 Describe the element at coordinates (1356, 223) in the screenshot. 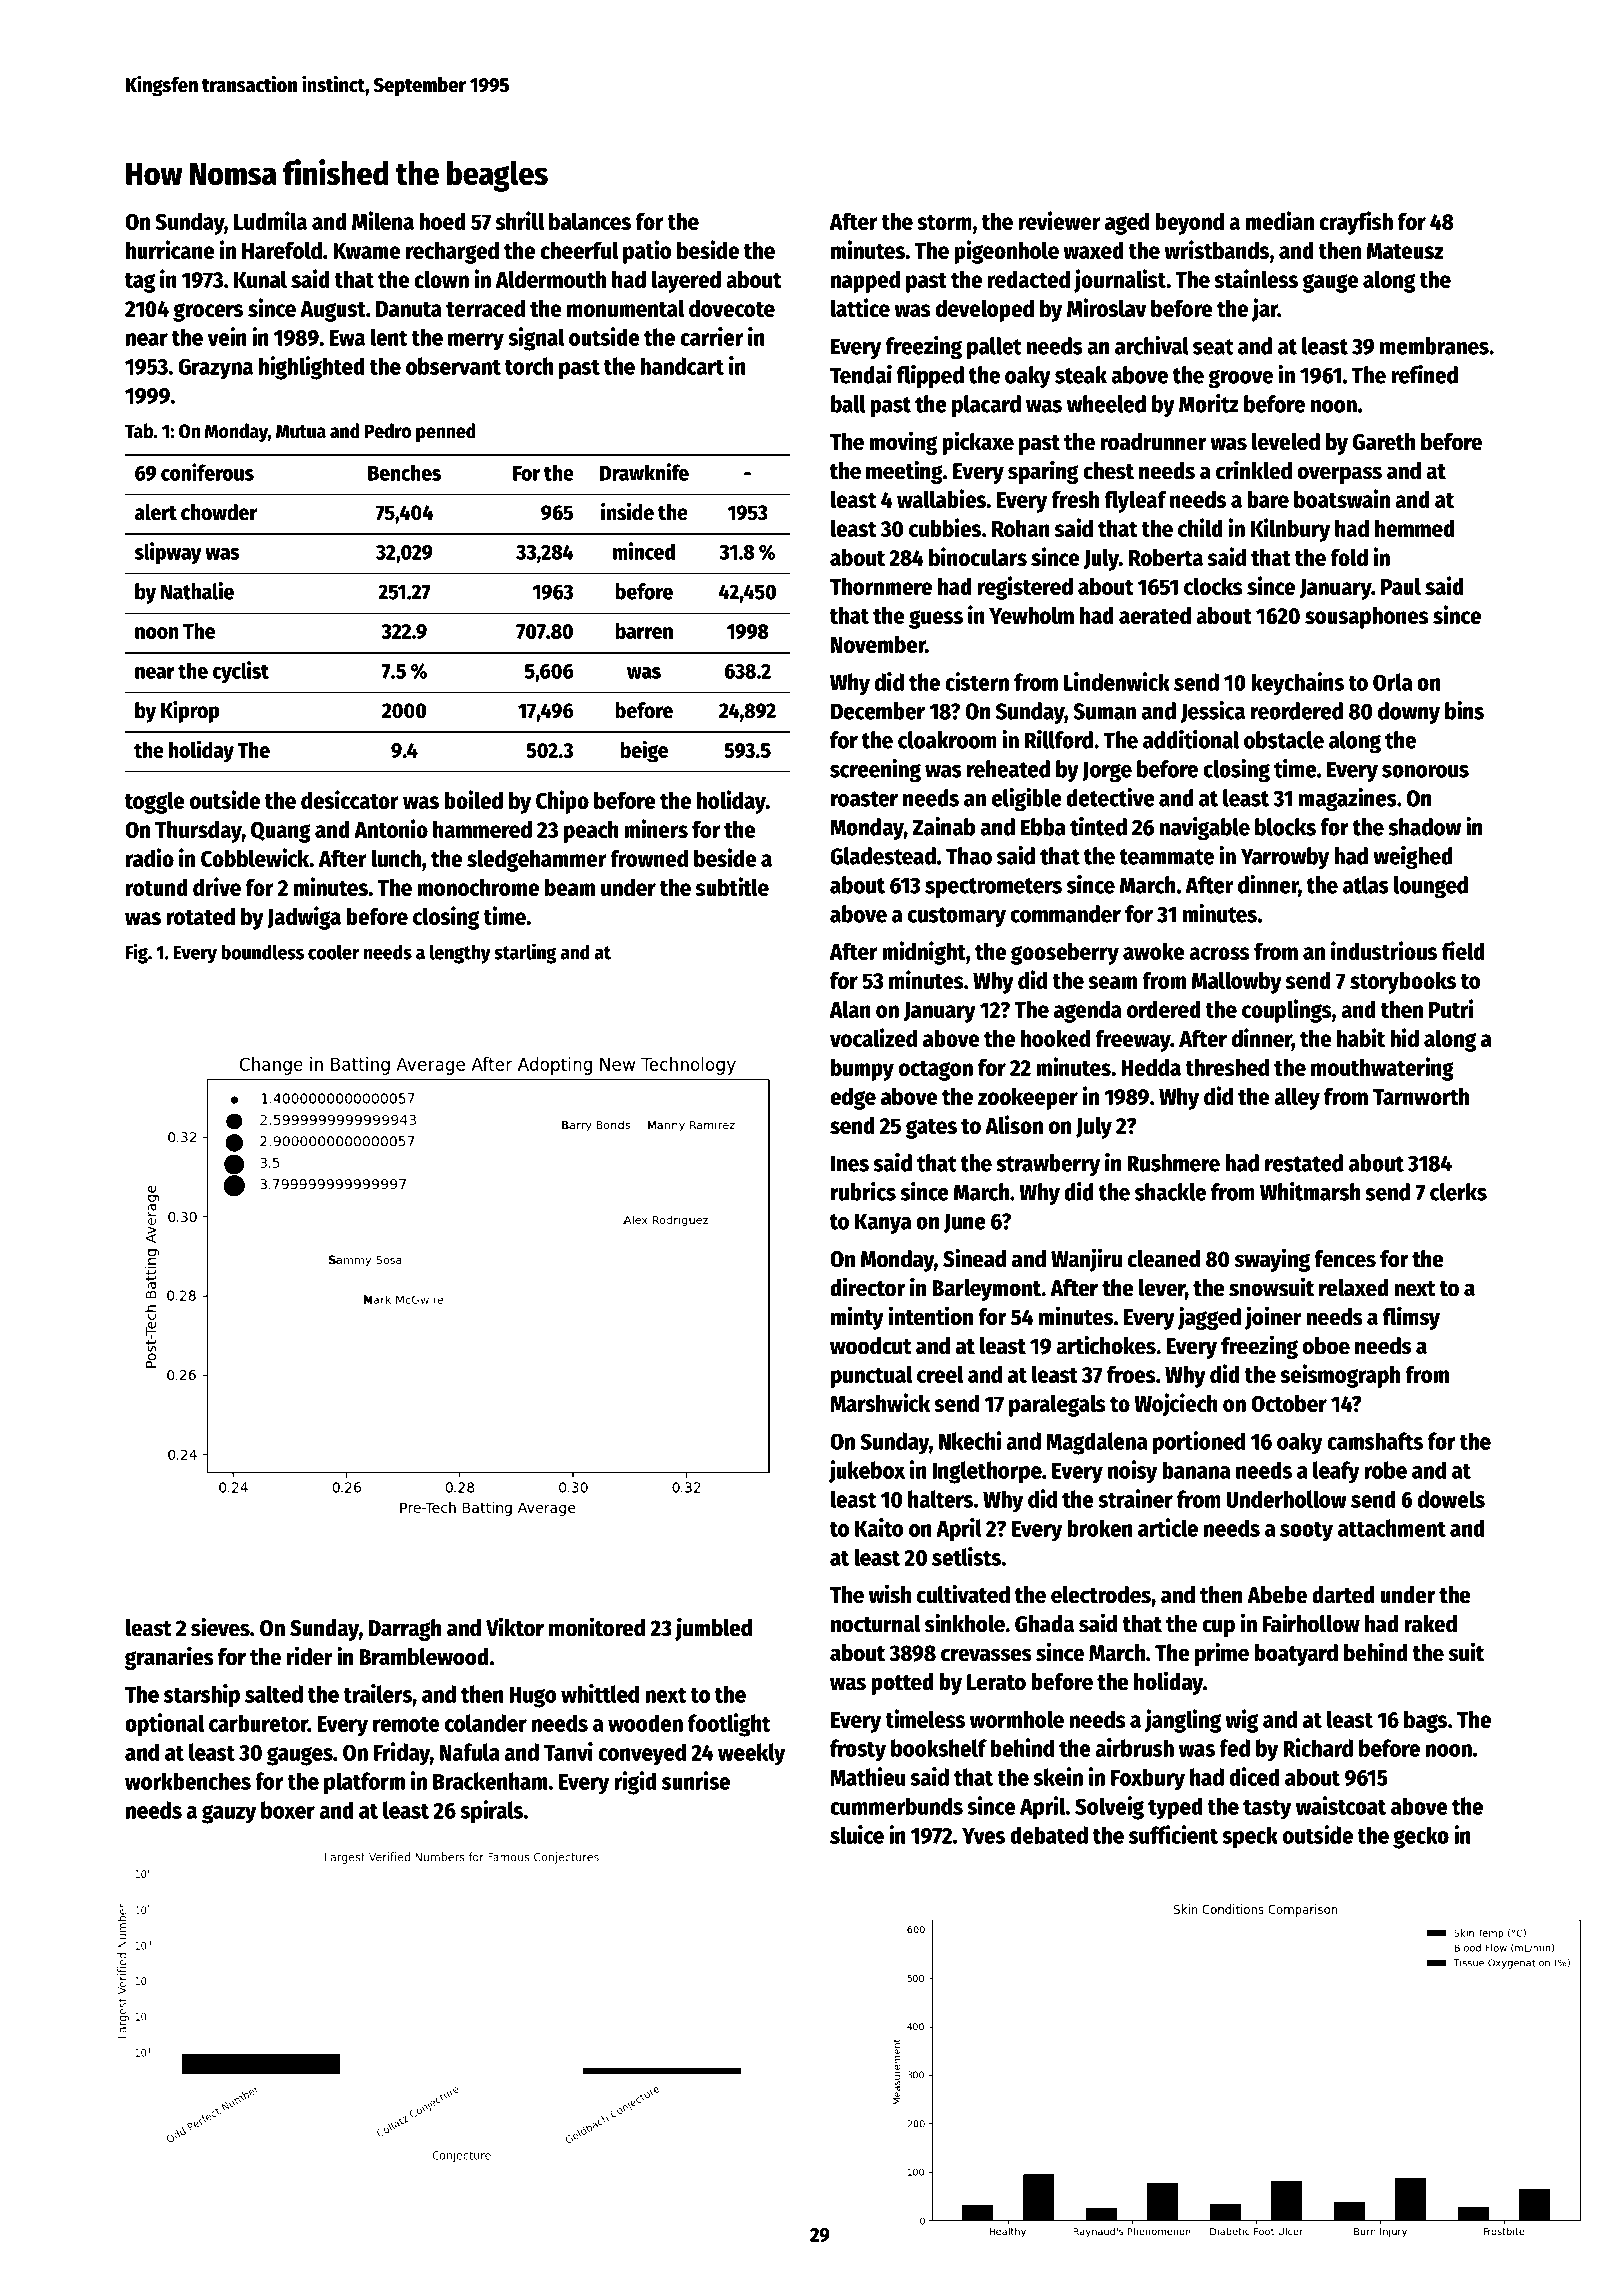

I see `crayfish` at that location.
